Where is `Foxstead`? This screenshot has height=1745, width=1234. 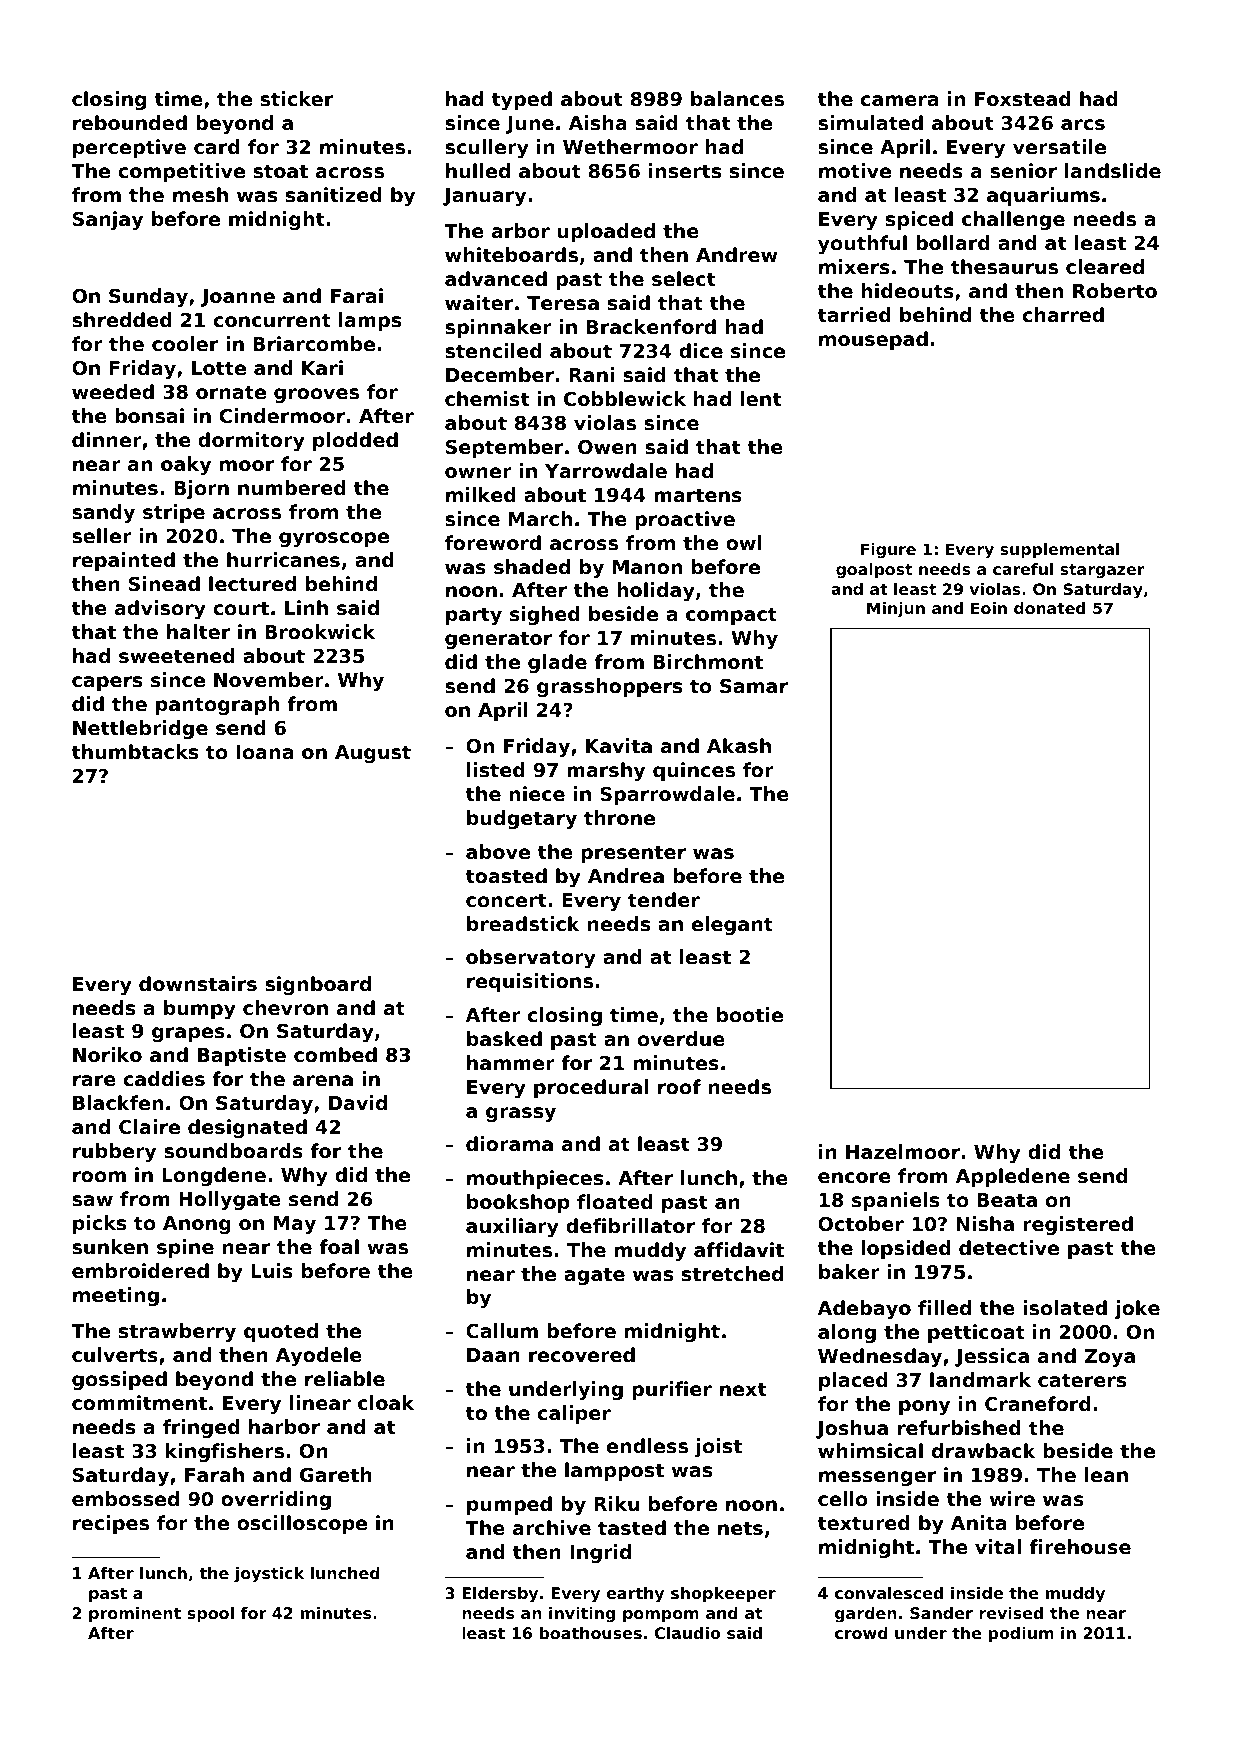
Foxstead is located at coordinates (1023, 99).
